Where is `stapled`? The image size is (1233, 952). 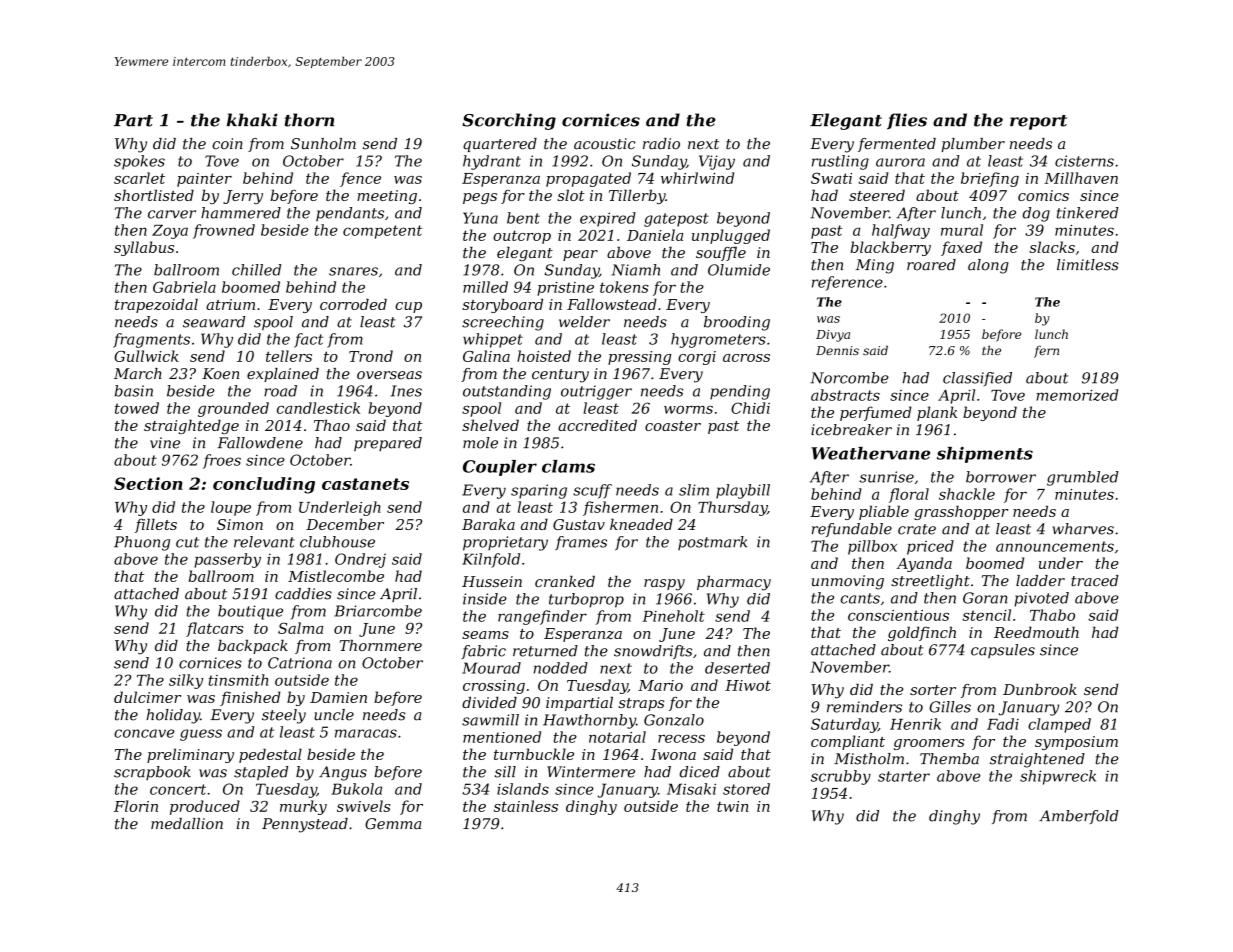
stapled is located at coordinates (261, 773).
